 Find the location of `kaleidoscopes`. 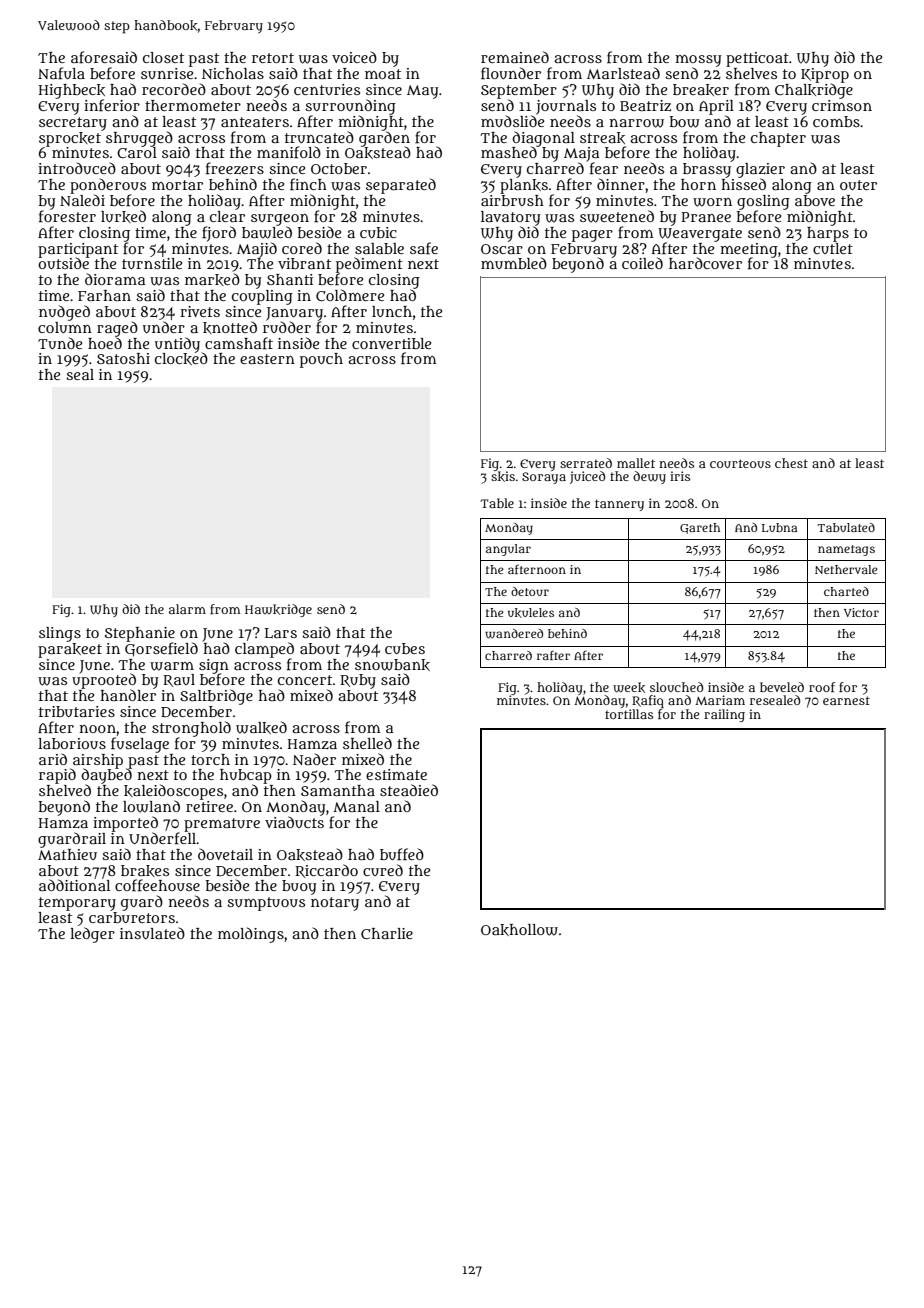

kaleidoscopes is located at coordinates (173, 792).
